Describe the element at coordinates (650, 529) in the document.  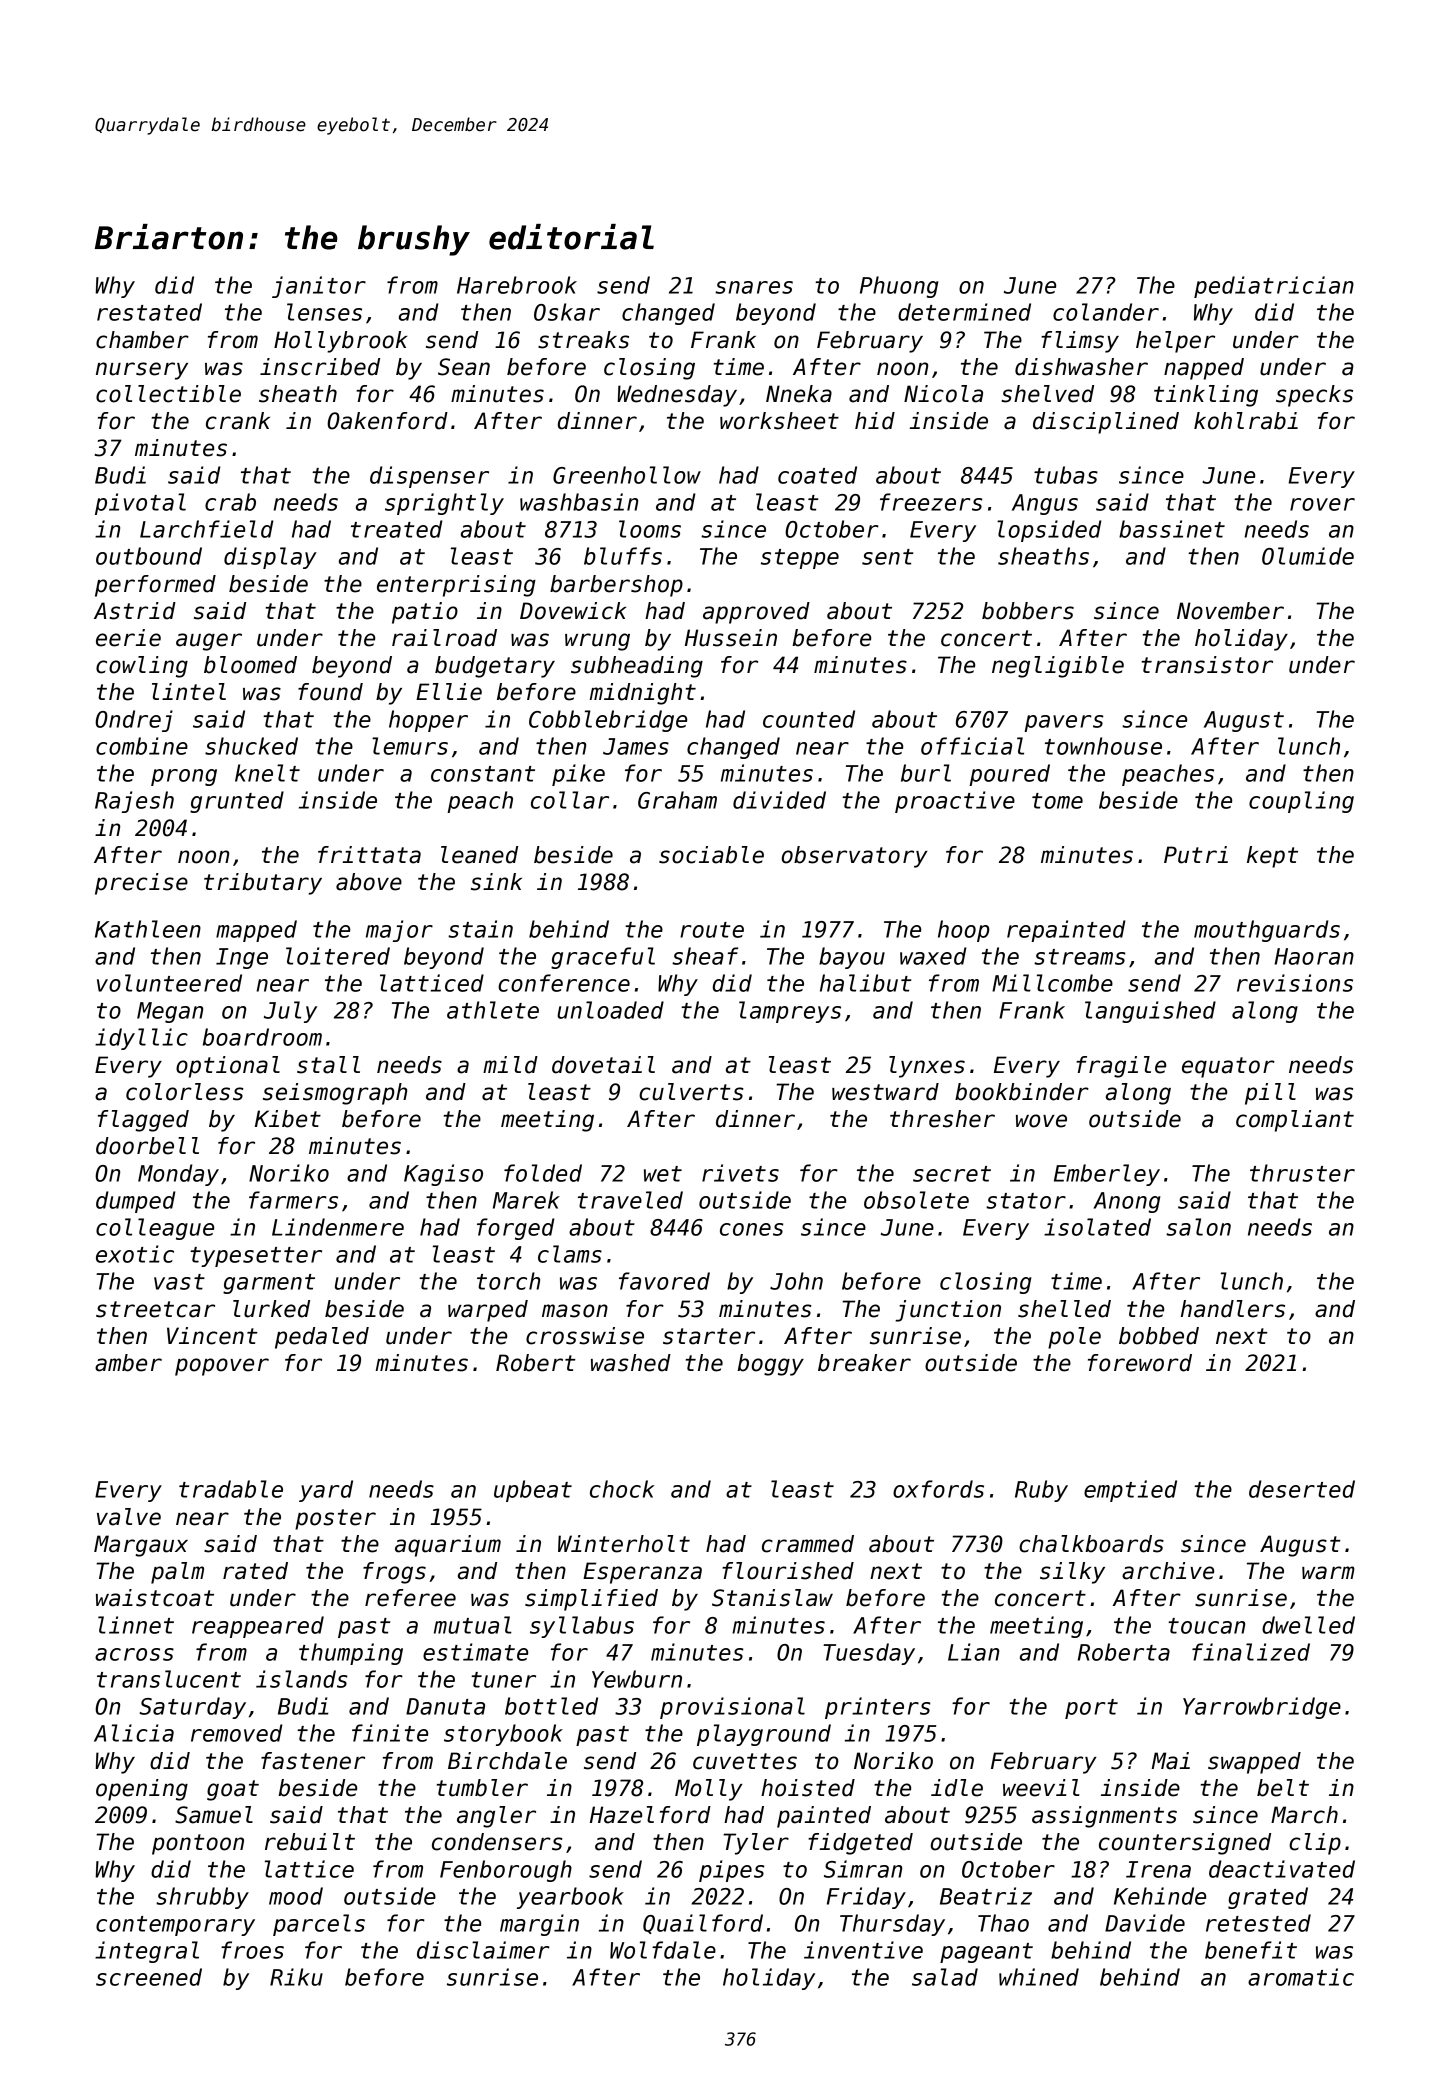
I see `looms` at that location.
